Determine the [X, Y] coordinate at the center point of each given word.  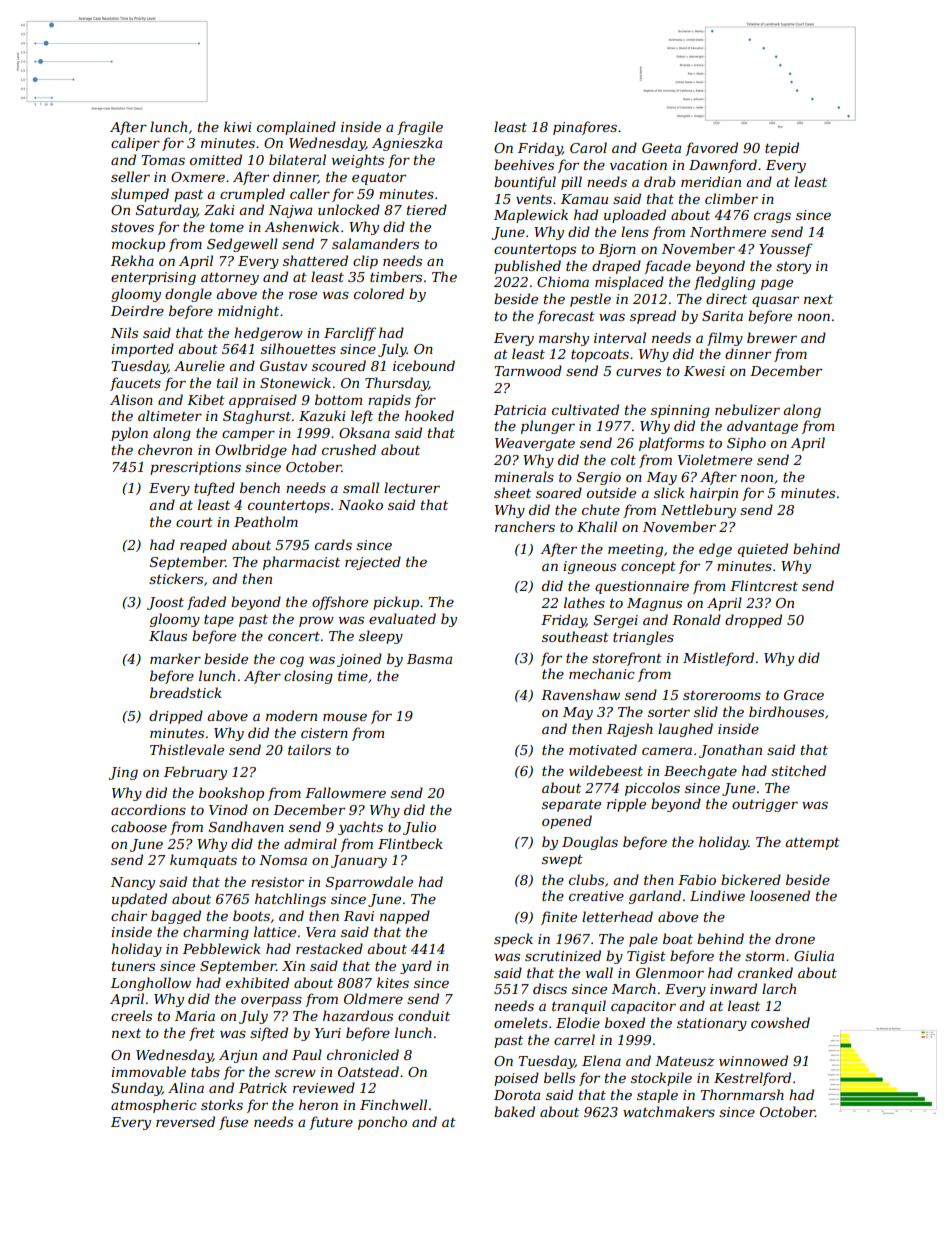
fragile [420, 128]
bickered [751, 879]
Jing [123, 773]
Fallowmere [345, 792]
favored [711, 149]
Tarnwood [528, 370]
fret [202, 1034]
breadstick [186, 692]
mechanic [602, 673]
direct [726, 298]
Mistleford [718, 659]
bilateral [297, 159]
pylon [129, 434]
